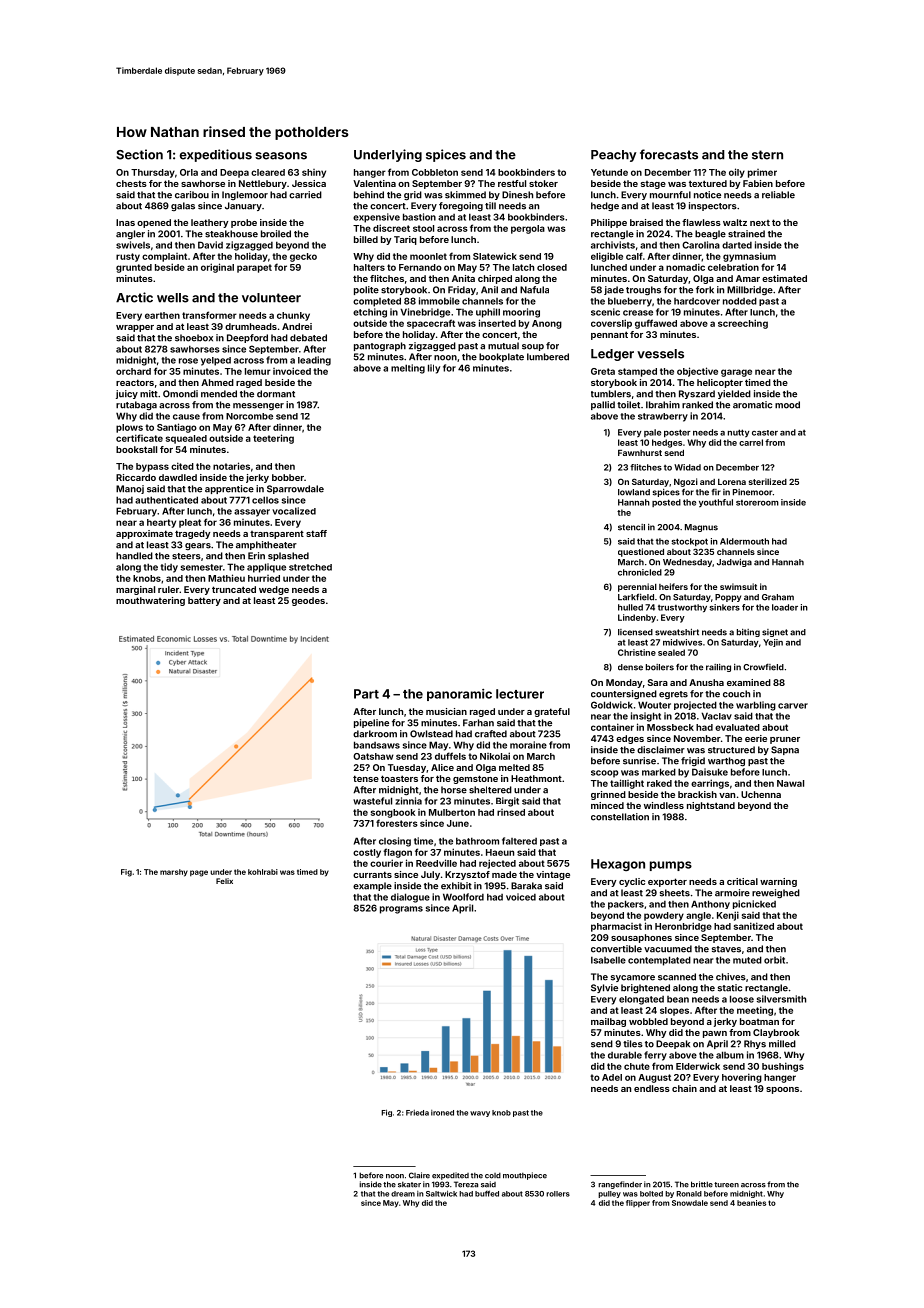  I want to click on Section, so click(139, 154).
